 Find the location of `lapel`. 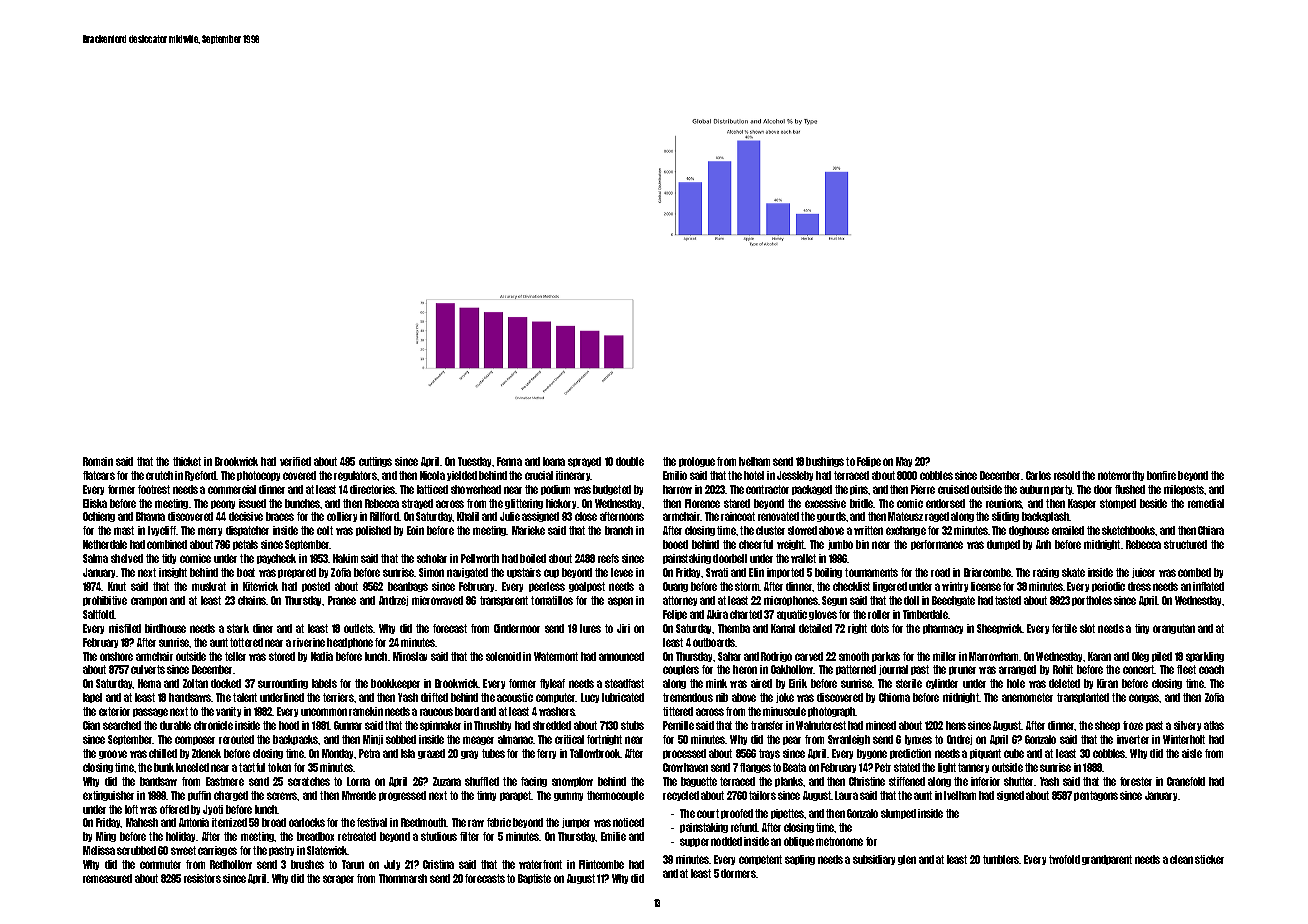

lapel is located at coordinates (92, 698).
